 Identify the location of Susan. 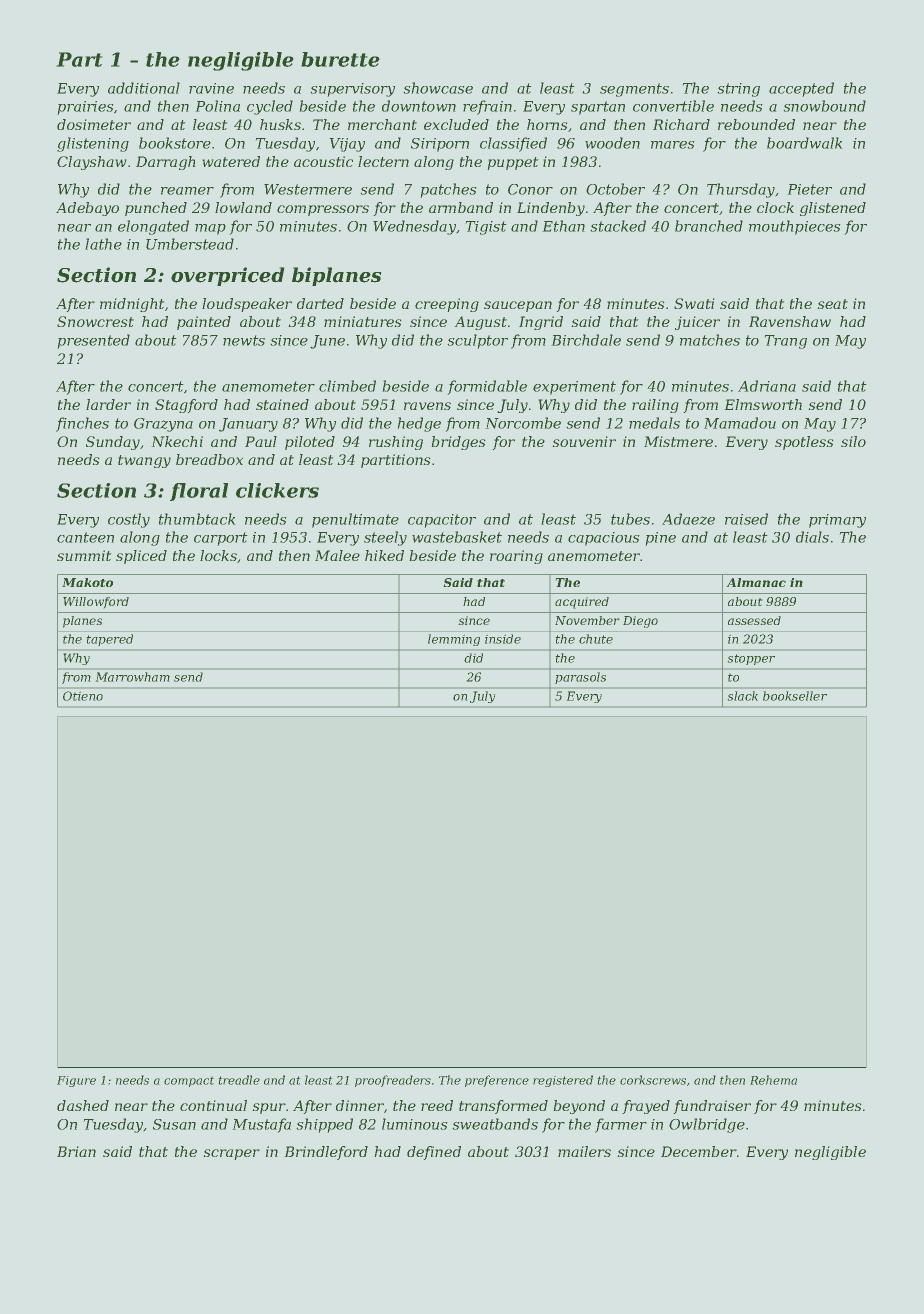
(174, 1124).
